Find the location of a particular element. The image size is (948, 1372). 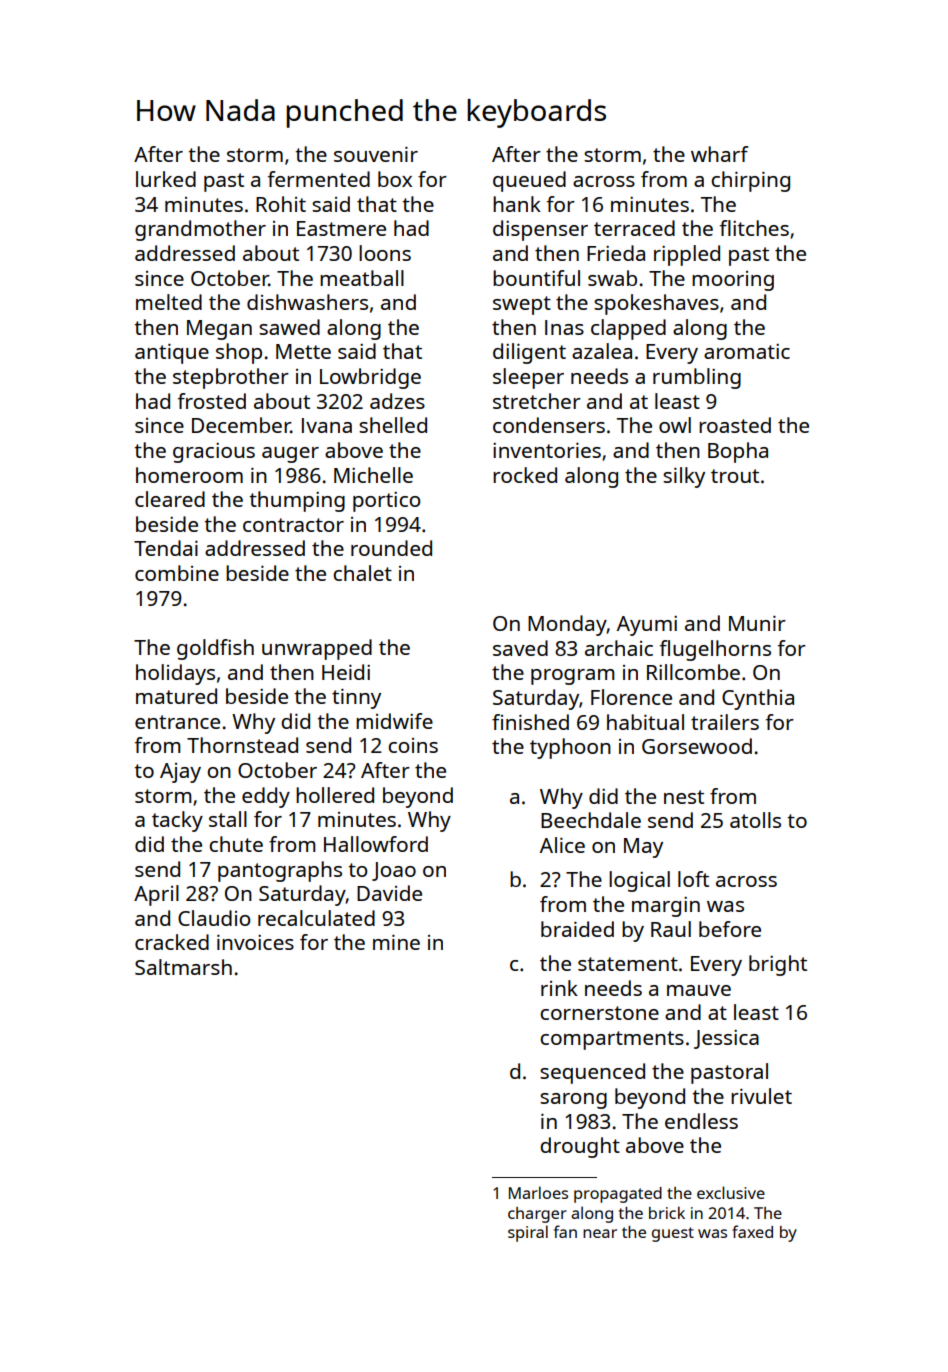

lurked is located at coordinates (166, 179).
